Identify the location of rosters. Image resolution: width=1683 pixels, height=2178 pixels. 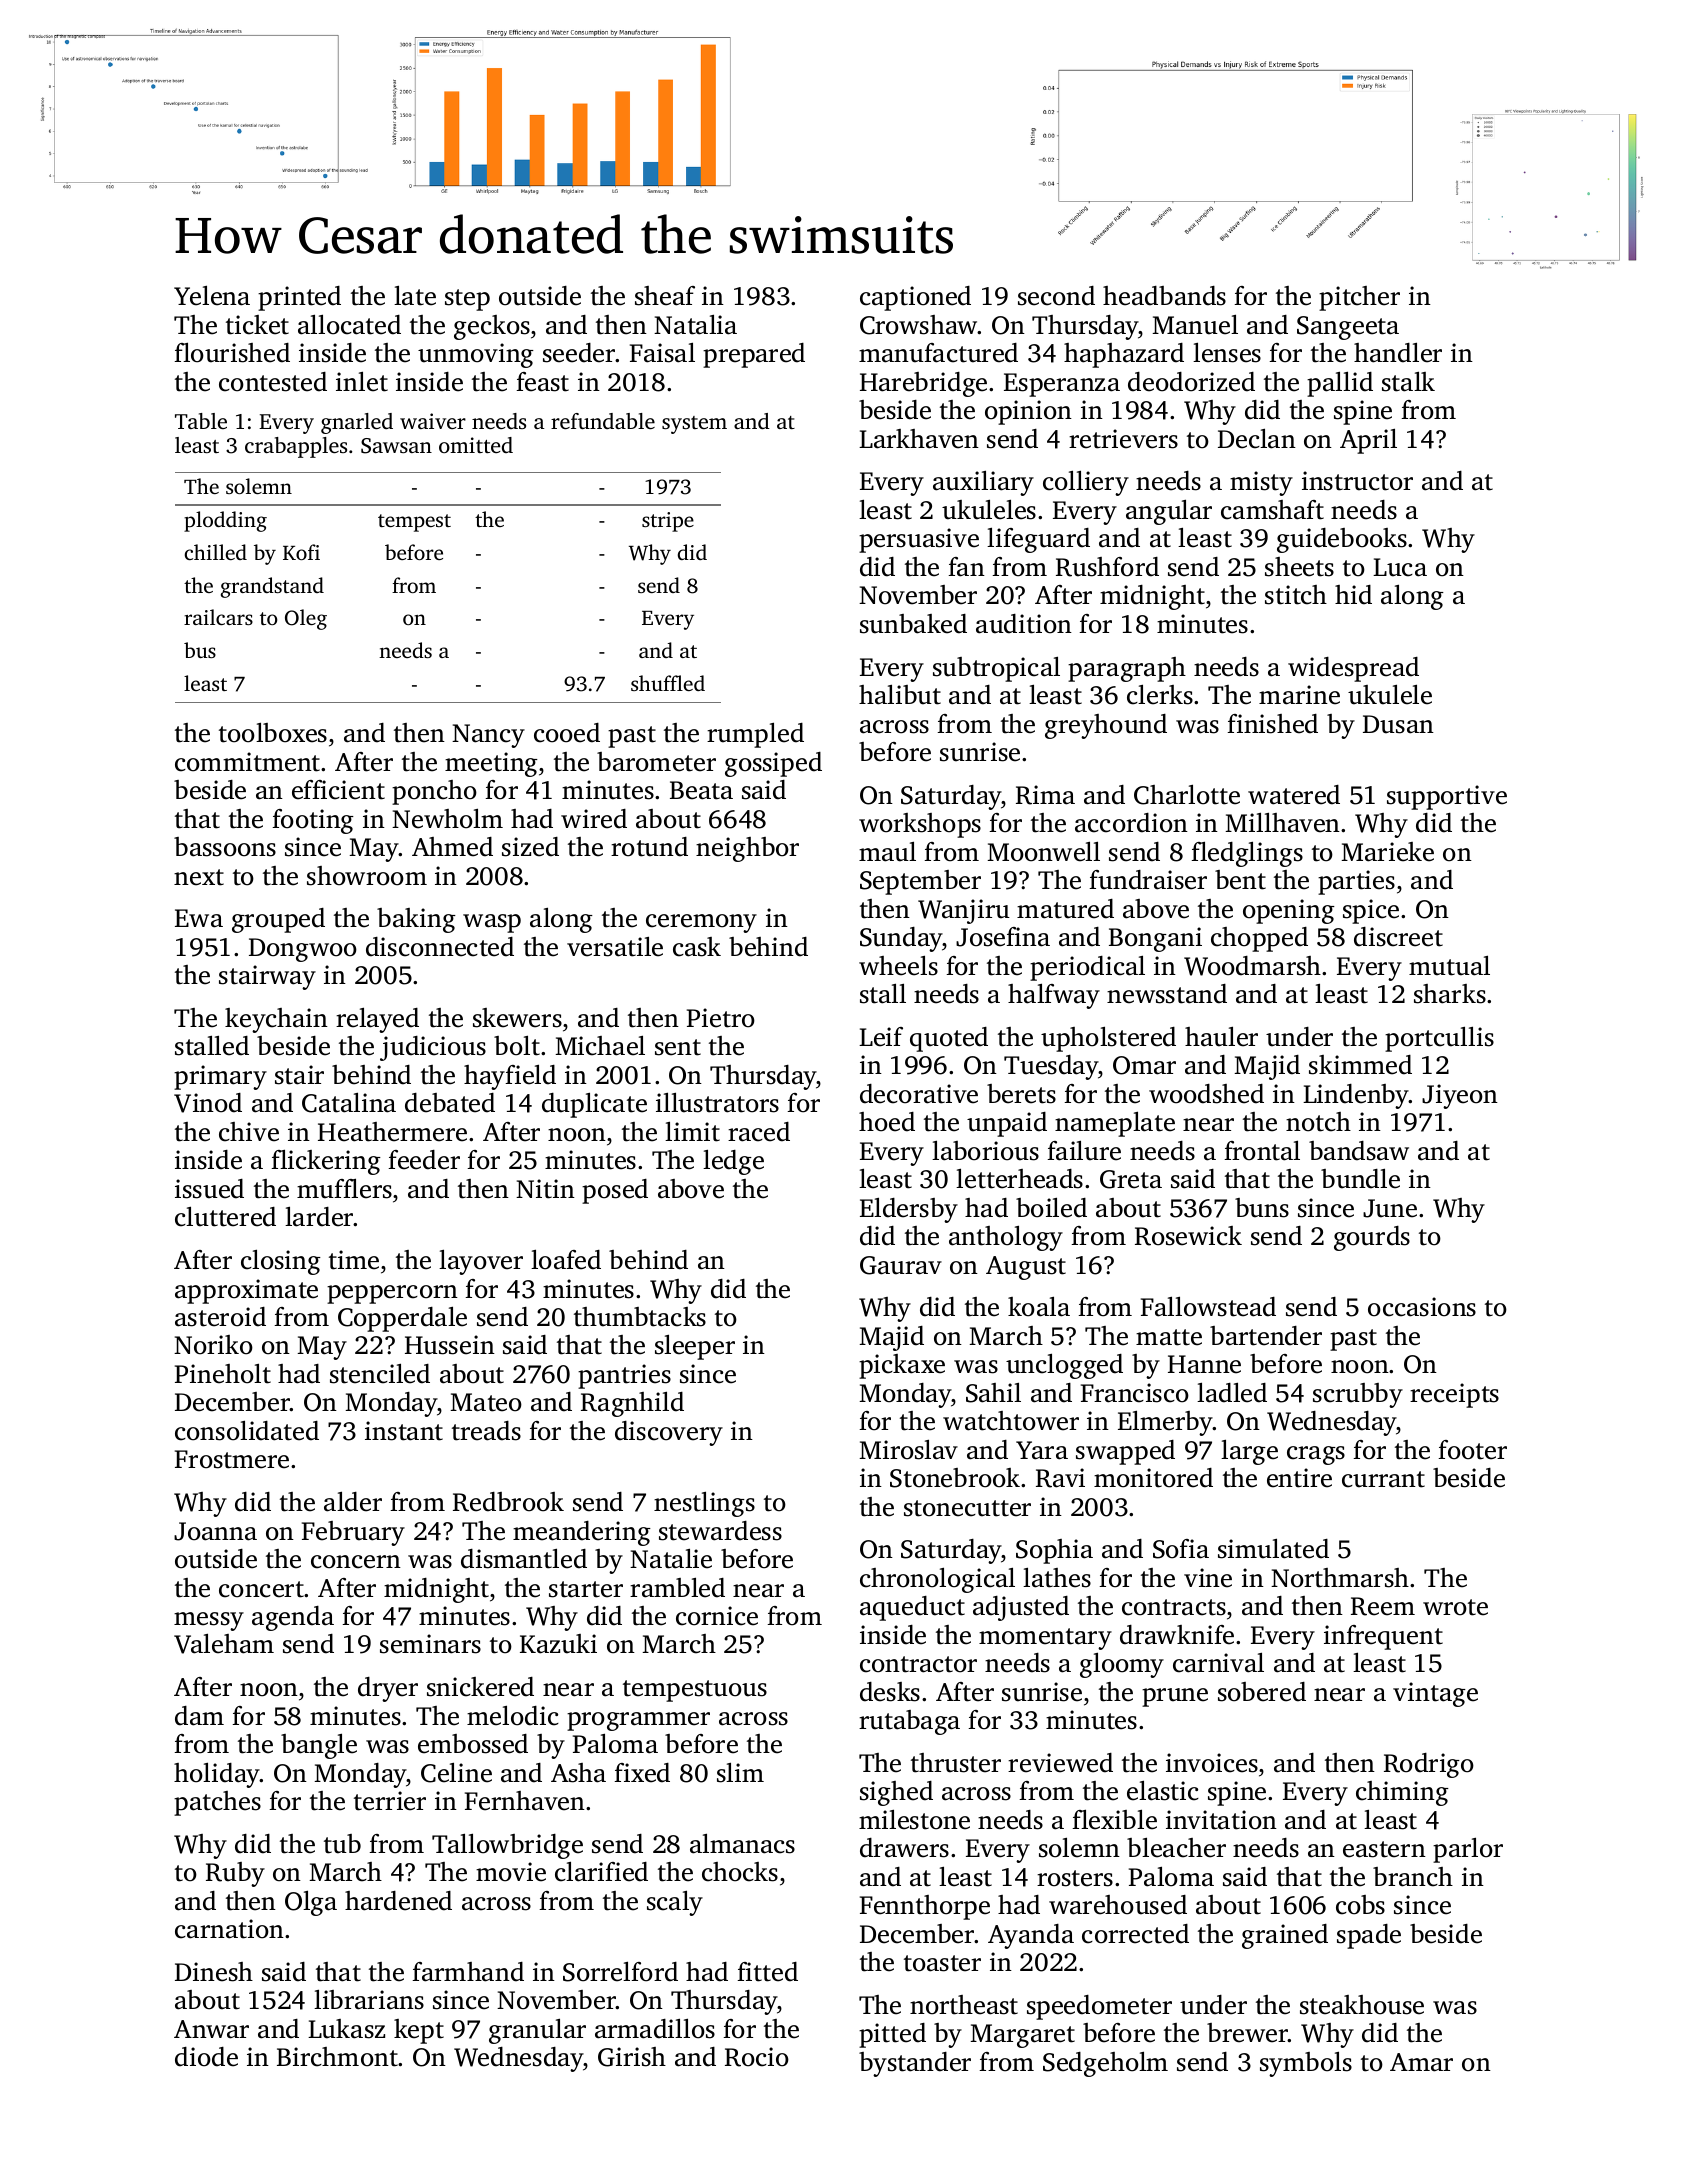
(1075, 1878).
